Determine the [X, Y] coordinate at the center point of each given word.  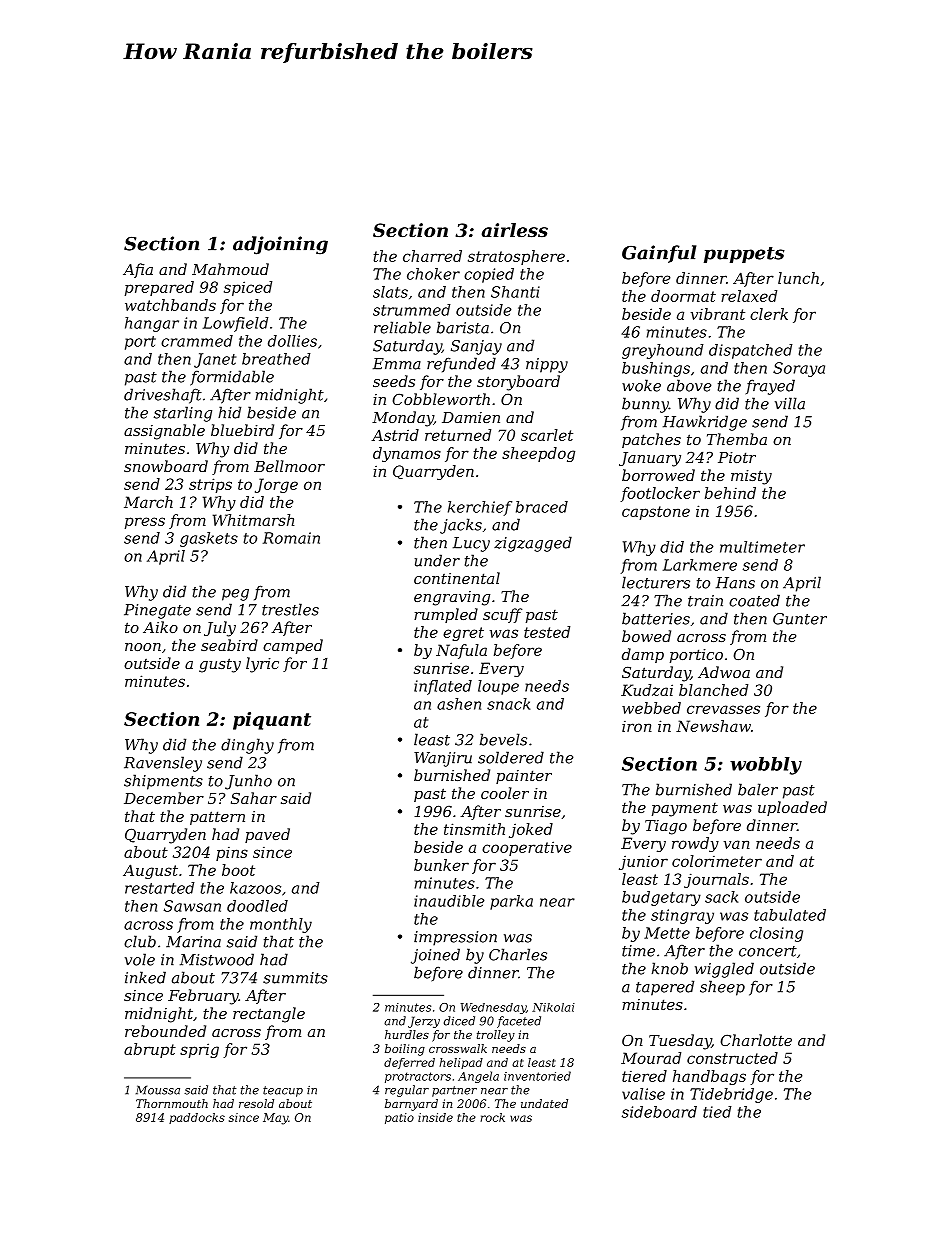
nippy [547, 365]
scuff [502, 615]
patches [651, 440]
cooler [505, 793]
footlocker [660, 494]
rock [492, 1117]
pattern [217, 818]
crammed [197, 341]
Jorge [276, 485]
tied [717, 1112]
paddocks [197, 1118]
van [737, 844]
